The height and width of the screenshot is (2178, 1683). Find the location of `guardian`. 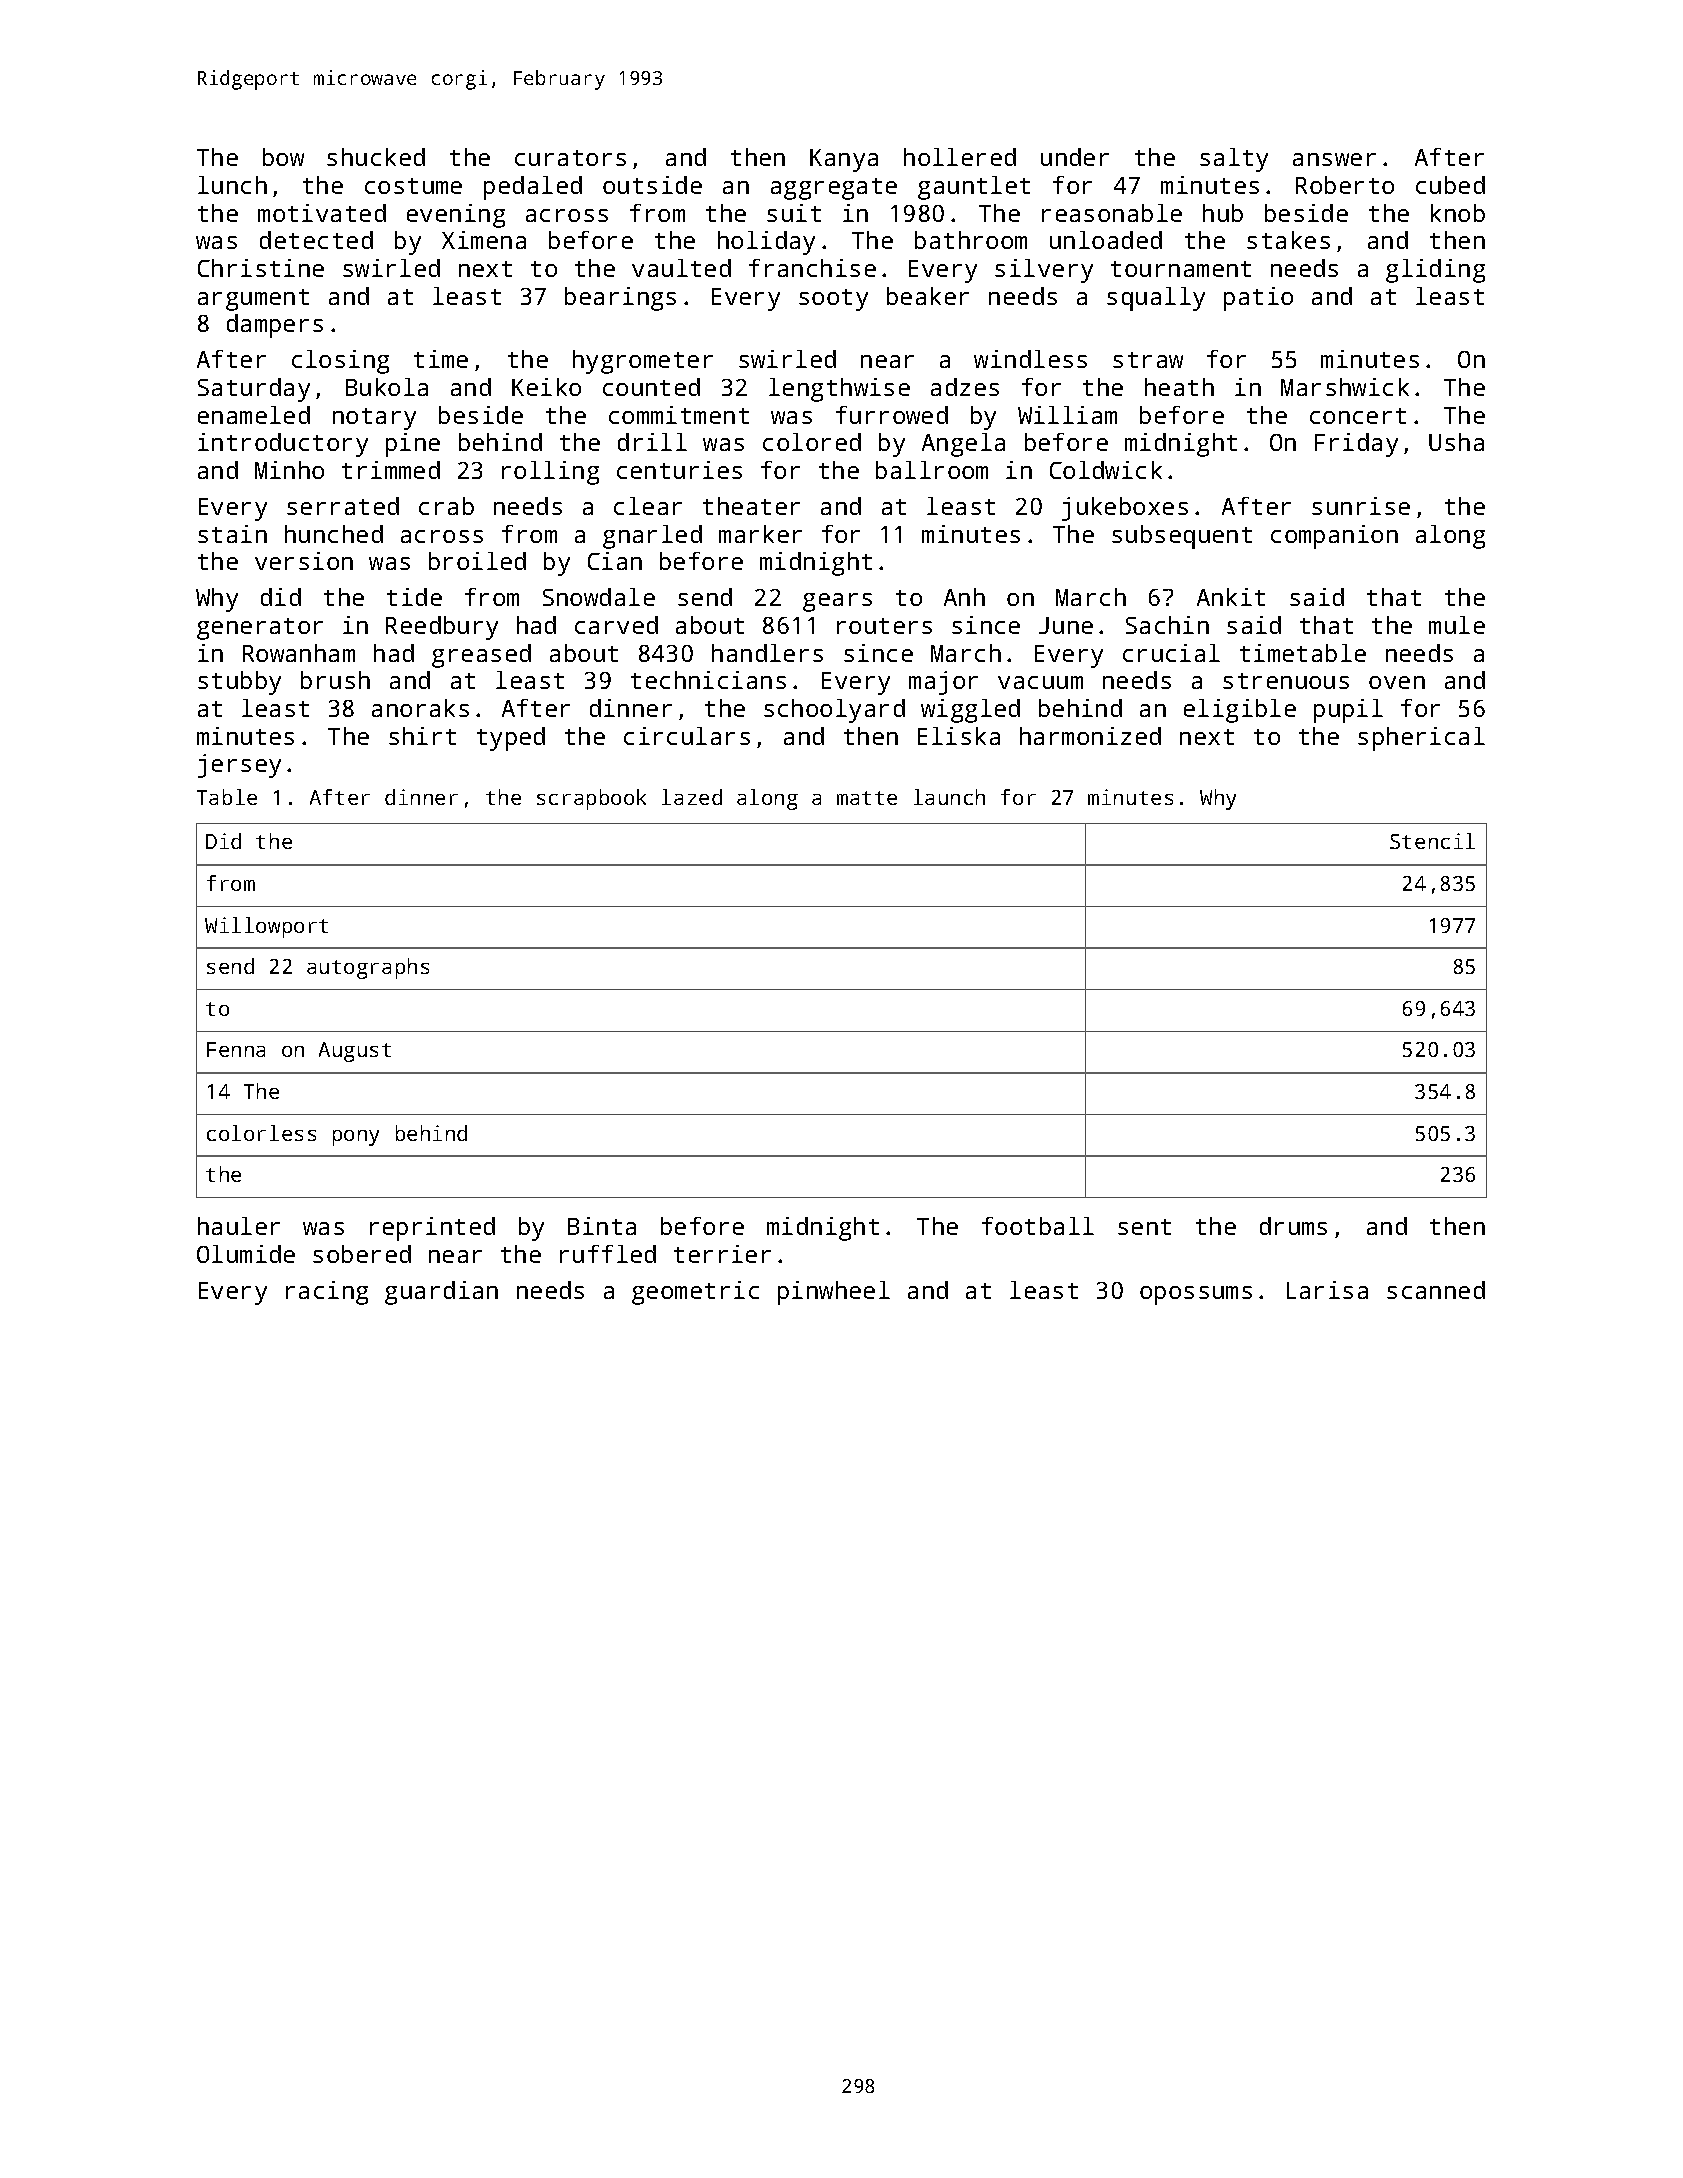

guardian is located at coordinates (441, 1293).
